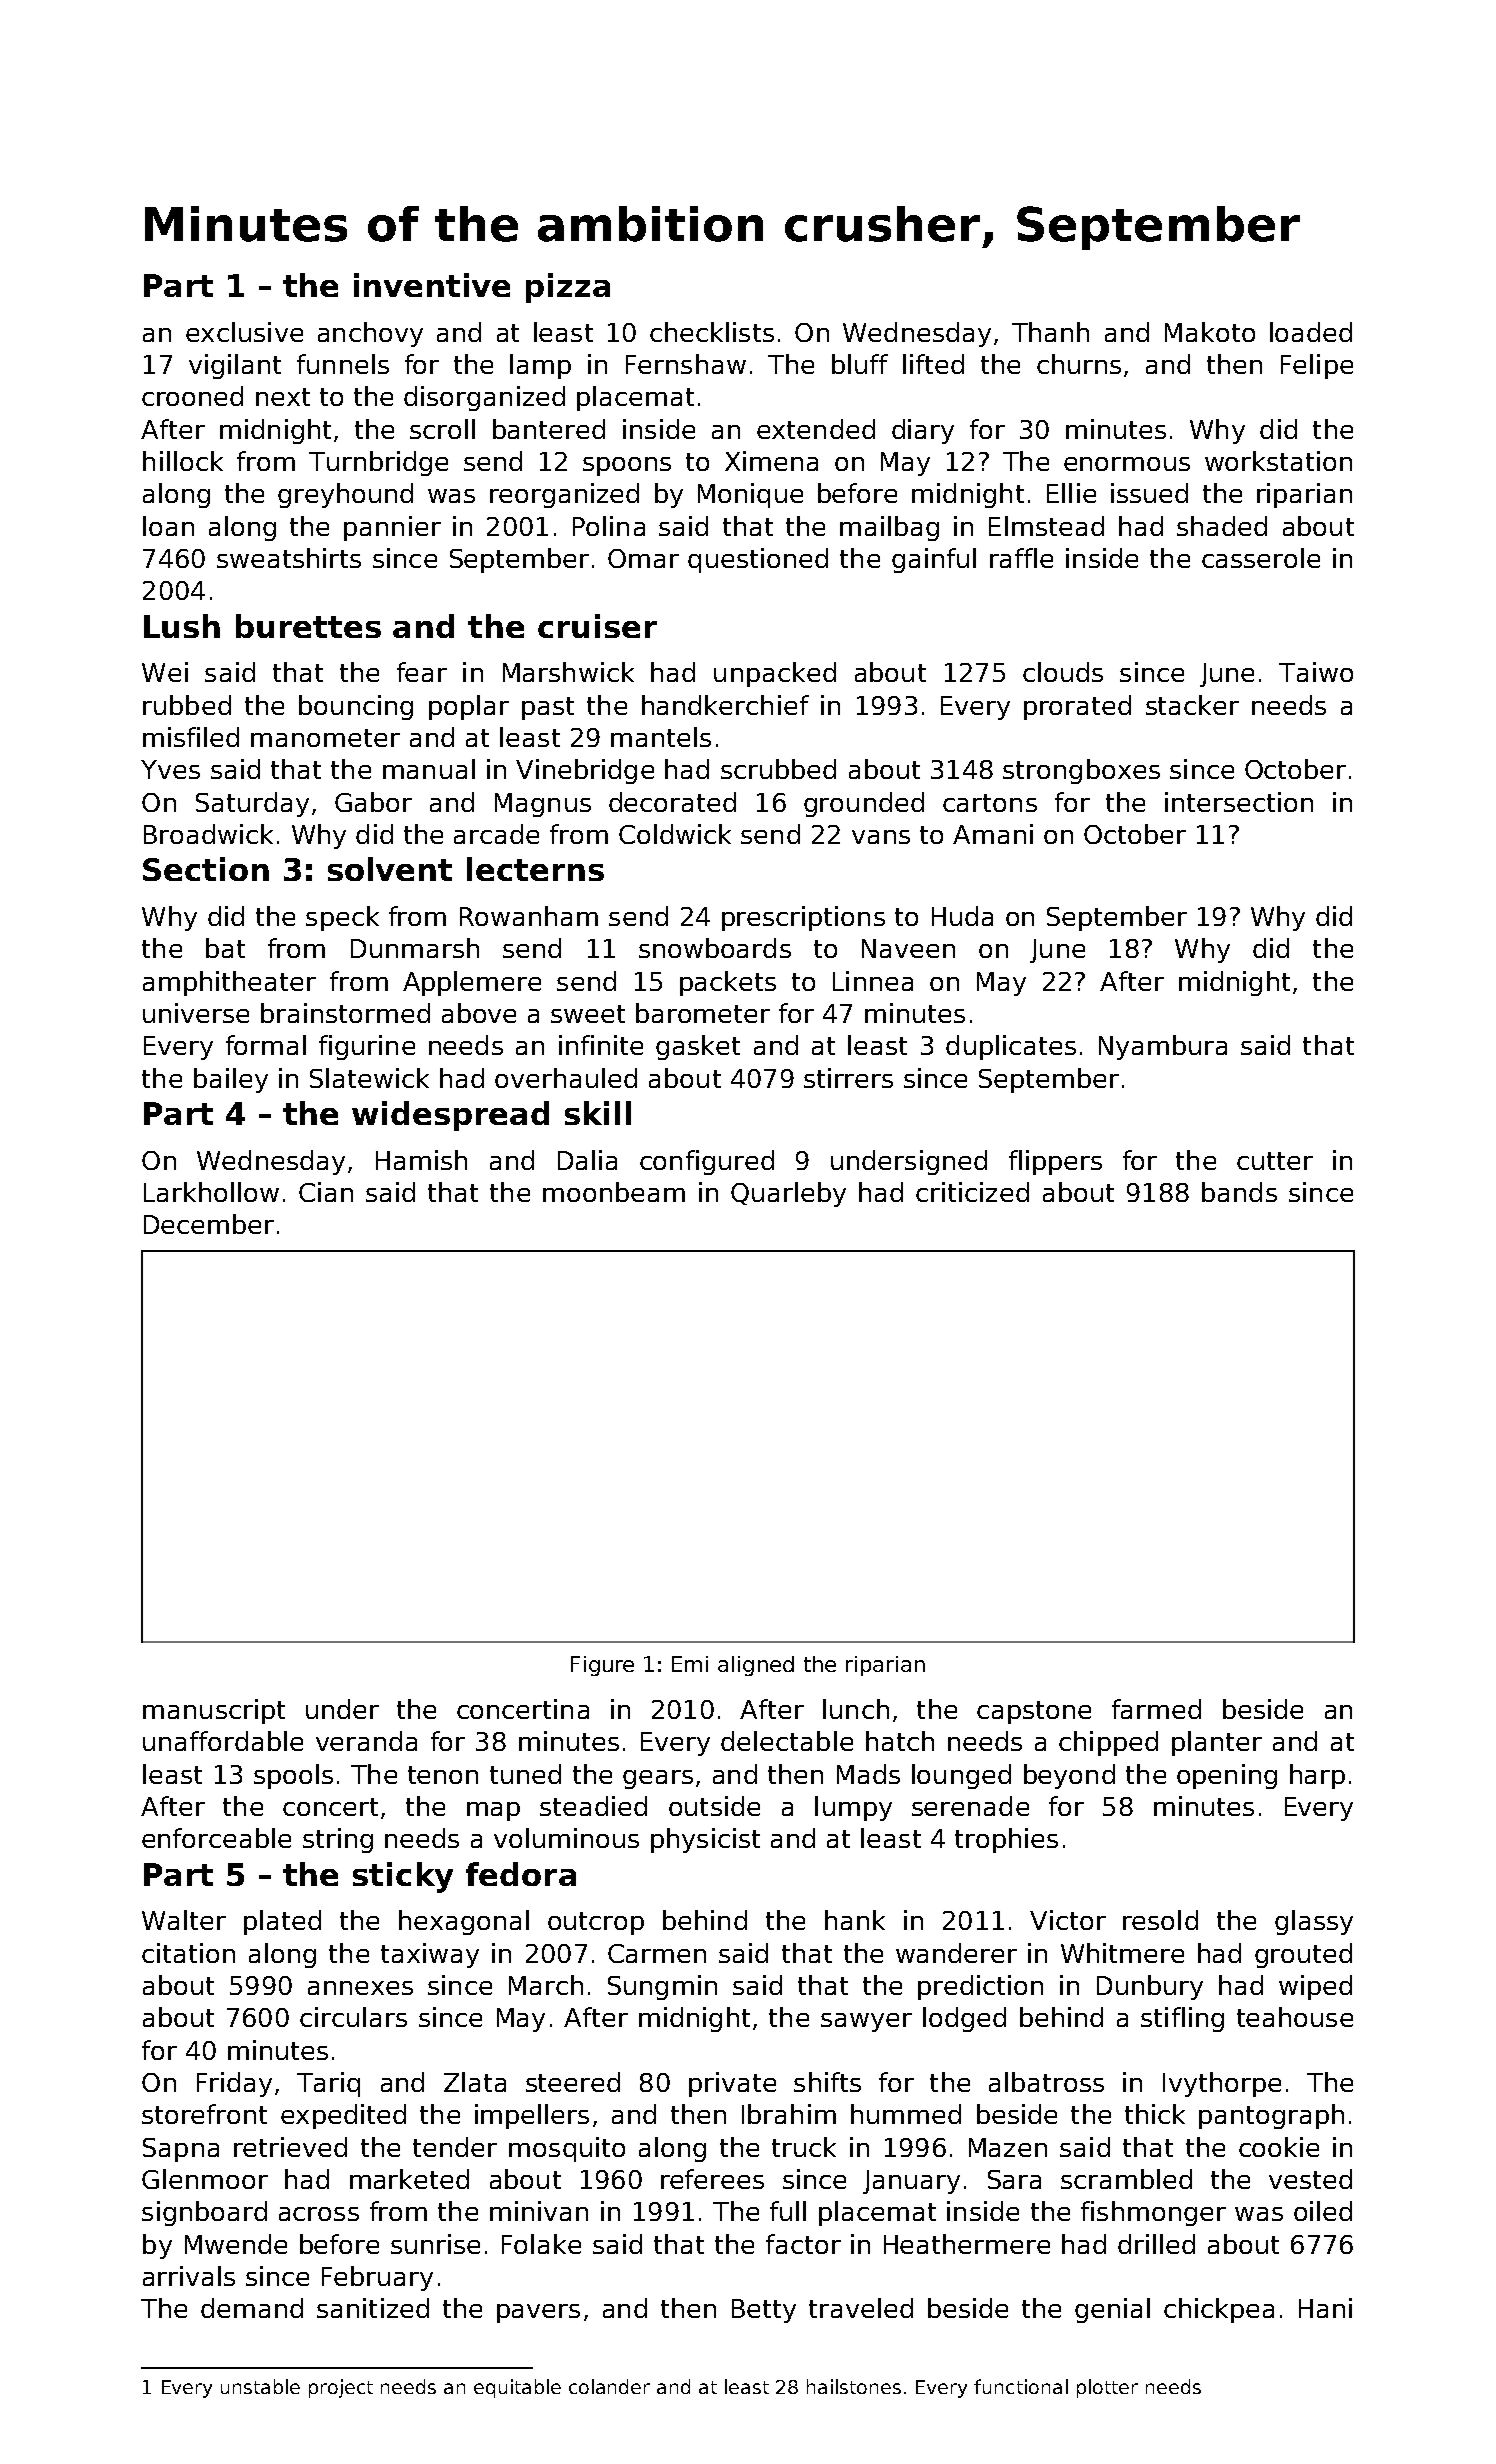 The image size is (1496, 2464). What do you see at coordinates (1150, 1987) in the screenshot?
I see `Dunbury` at bounding box center [1150, 1987].
